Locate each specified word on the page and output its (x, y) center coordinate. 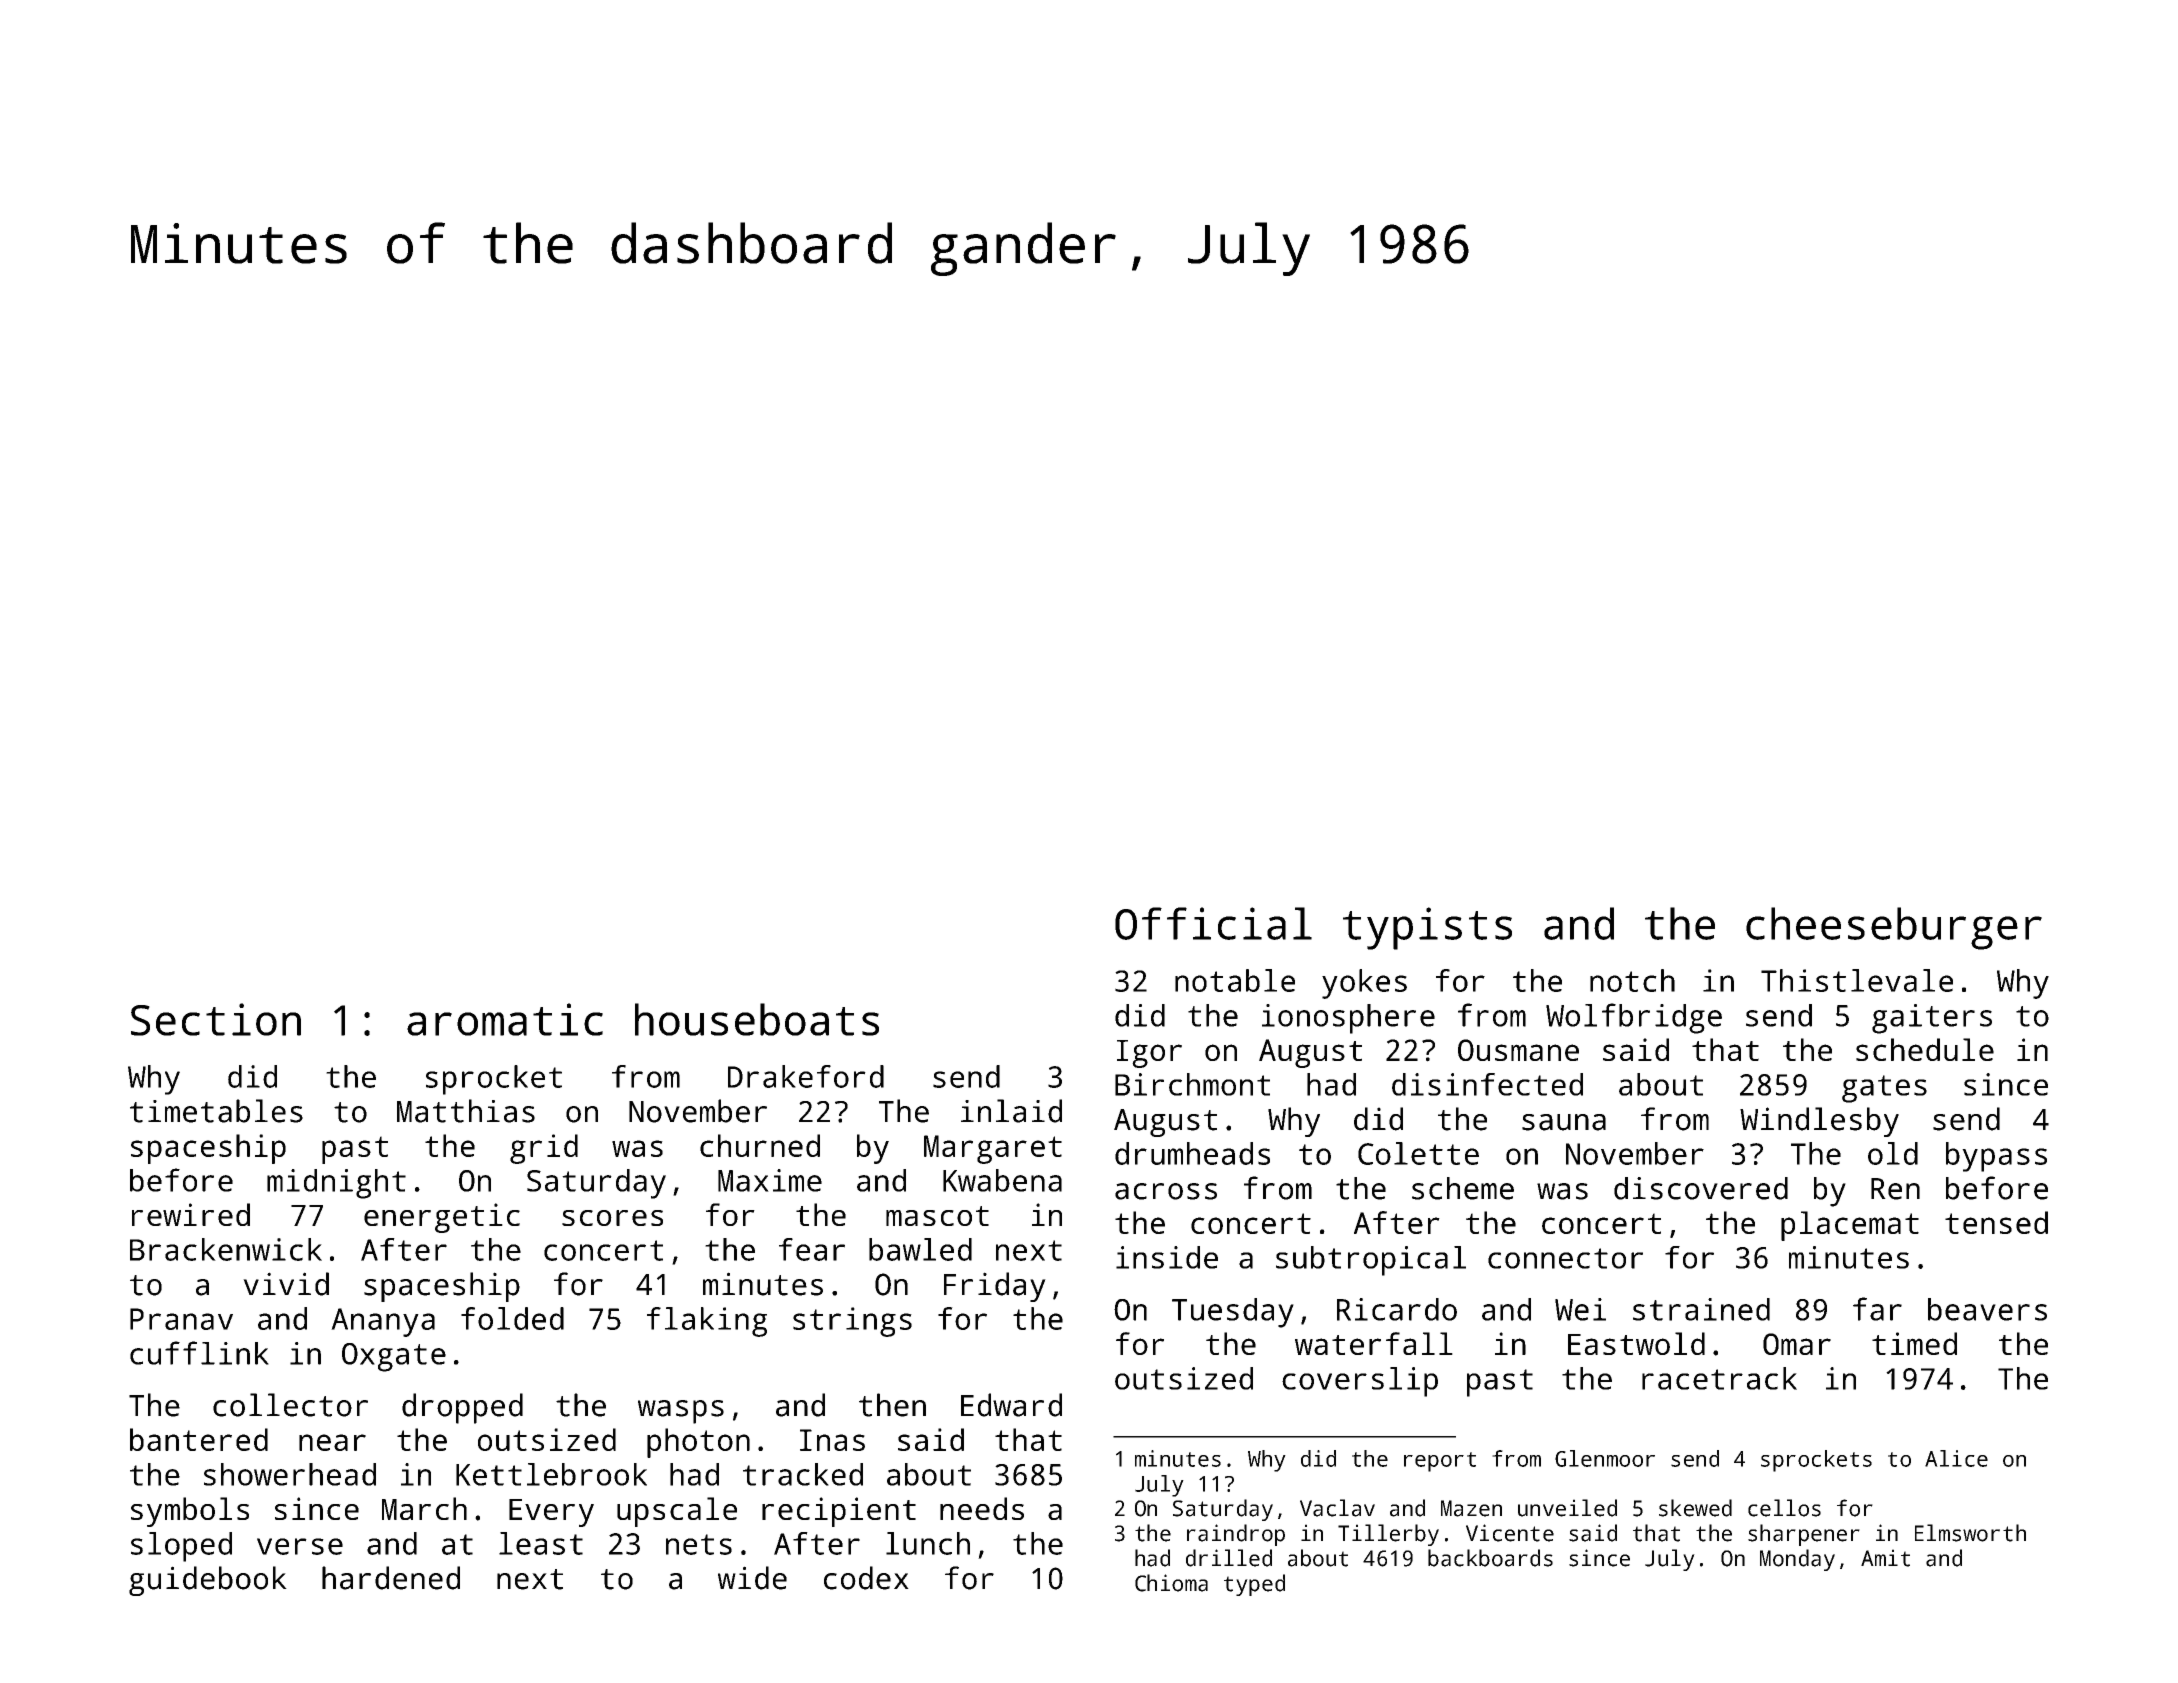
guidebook (208, 1581)
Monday (1797, 1560)
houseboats (757, 1019)
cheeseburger (1894, 928)
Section (216, 1019)
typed (1254, 1585)
